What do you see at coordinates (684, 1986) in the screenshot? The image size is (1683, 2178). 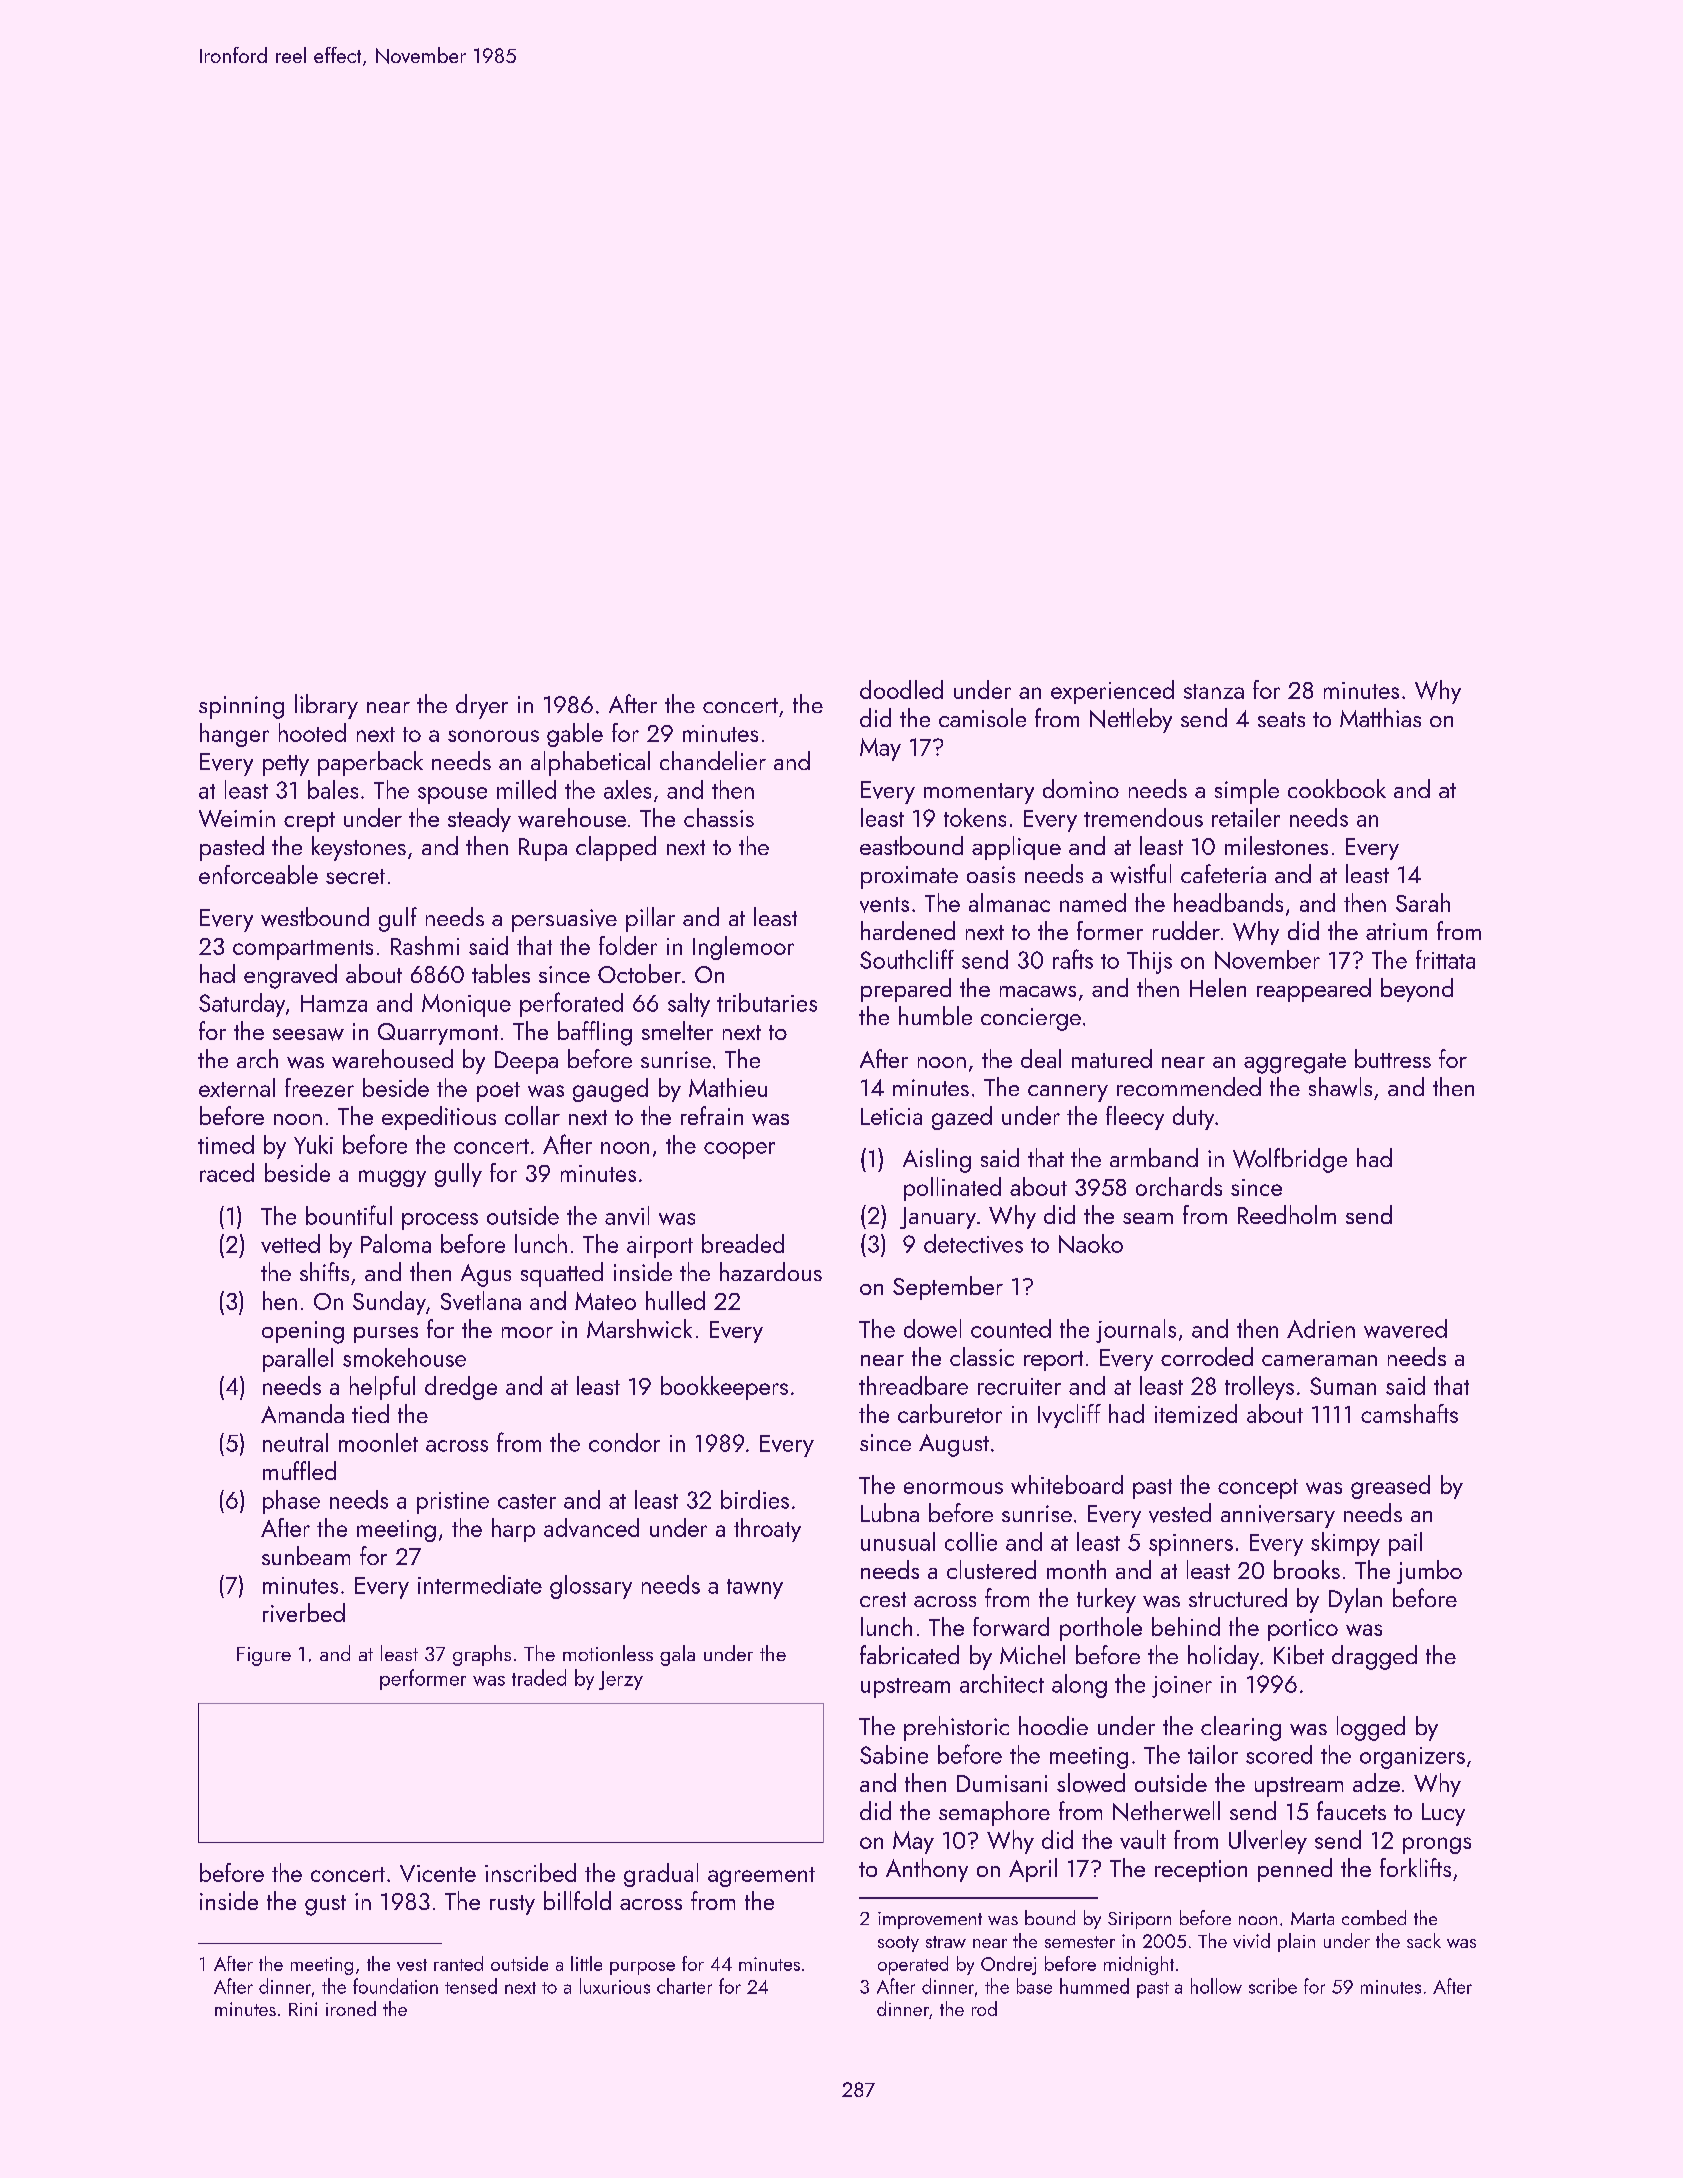 I see `charter` at bounding box center [684, 1986].
